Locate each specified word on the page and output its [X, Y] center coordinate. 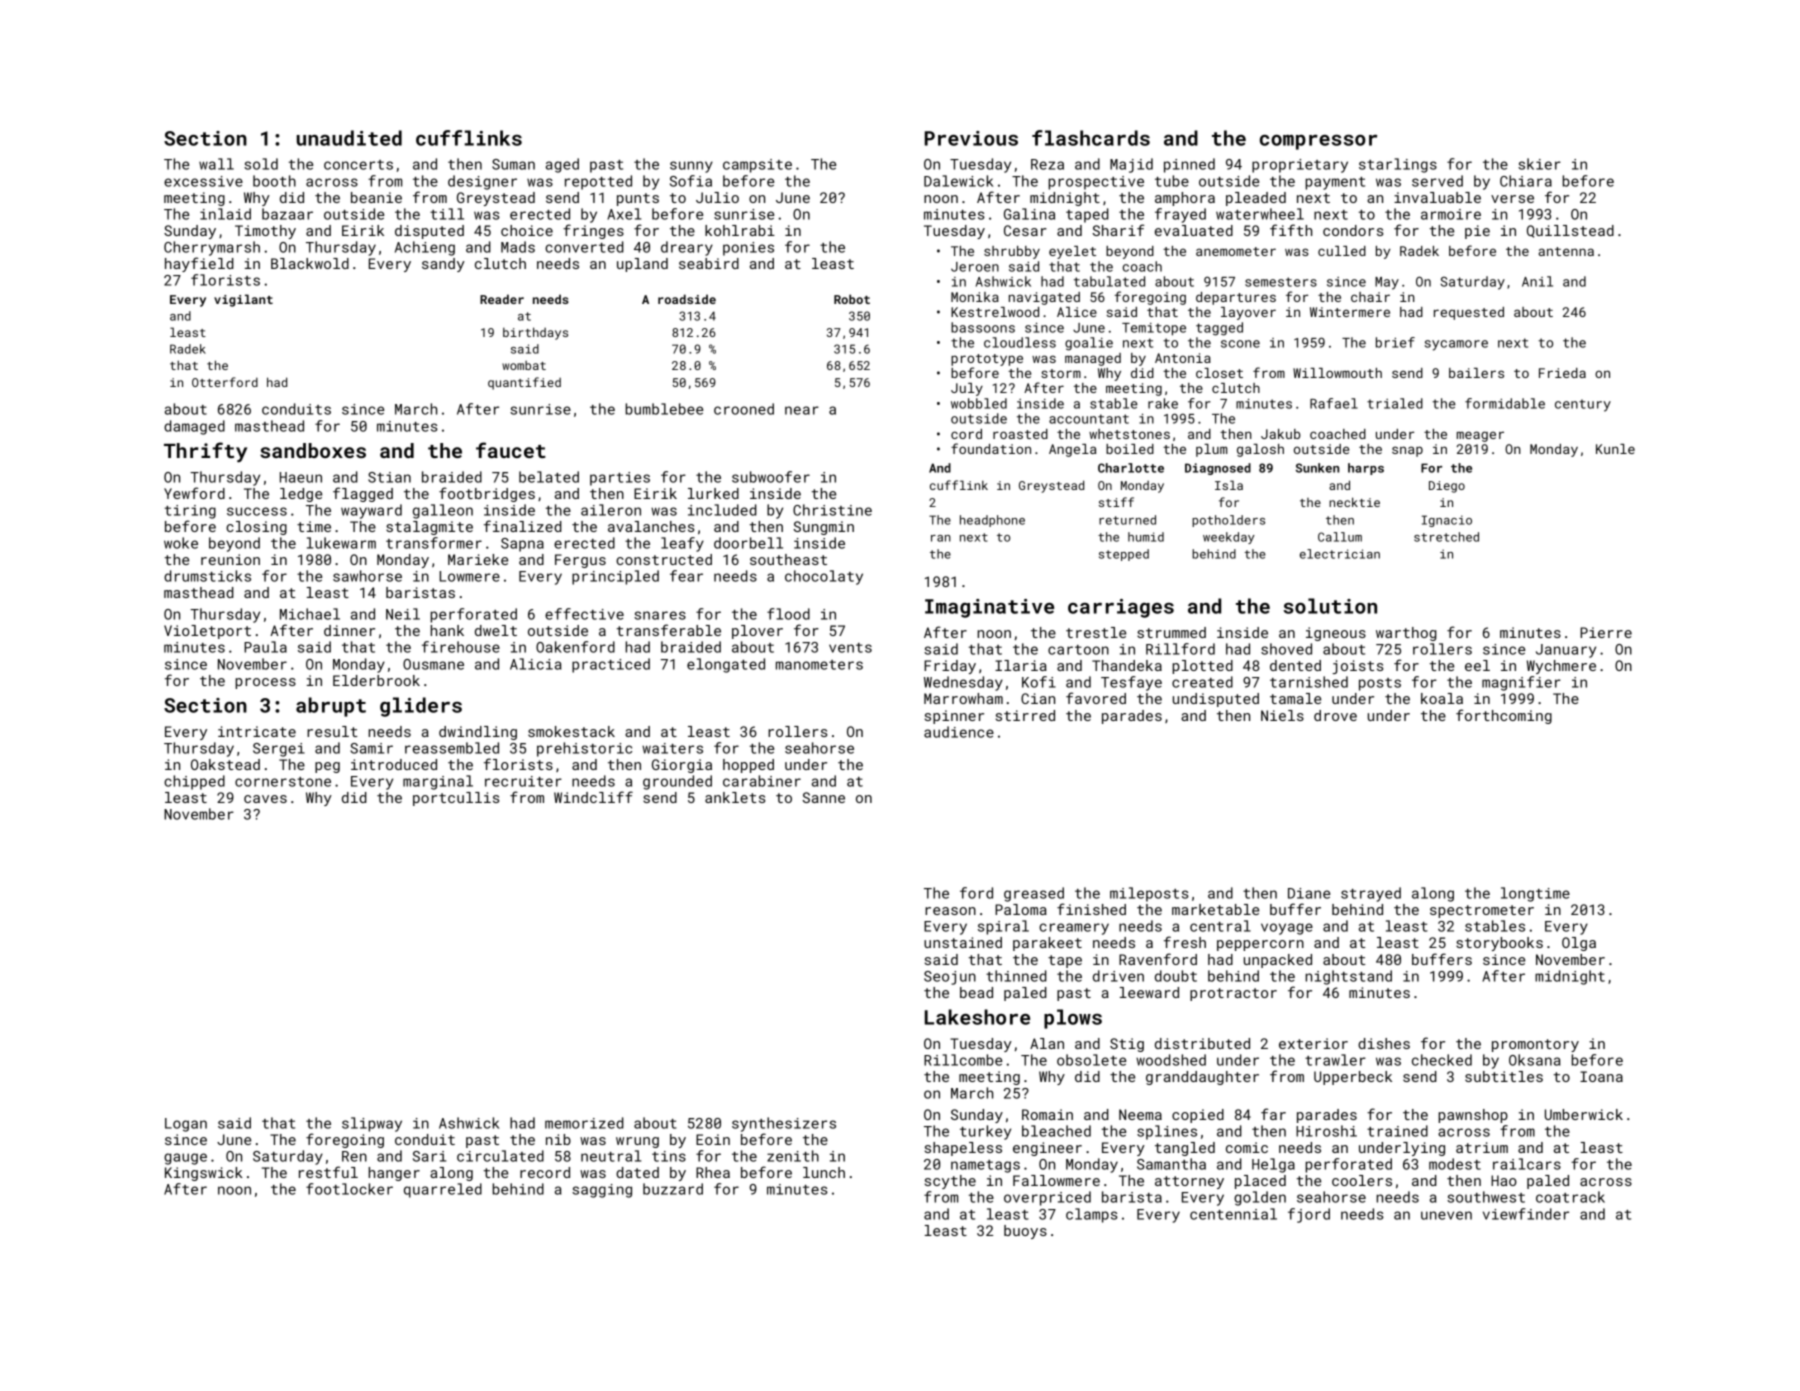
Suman [513, 164]
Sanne [823, 797]
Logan [186, 1125]
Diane [1309, 893]
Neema [1140, 1114]
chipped [194, 782]
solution [1330, 606]
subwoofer [771, 477]
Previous [971, 138]
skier [1539, 164]
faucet [511, 450]
